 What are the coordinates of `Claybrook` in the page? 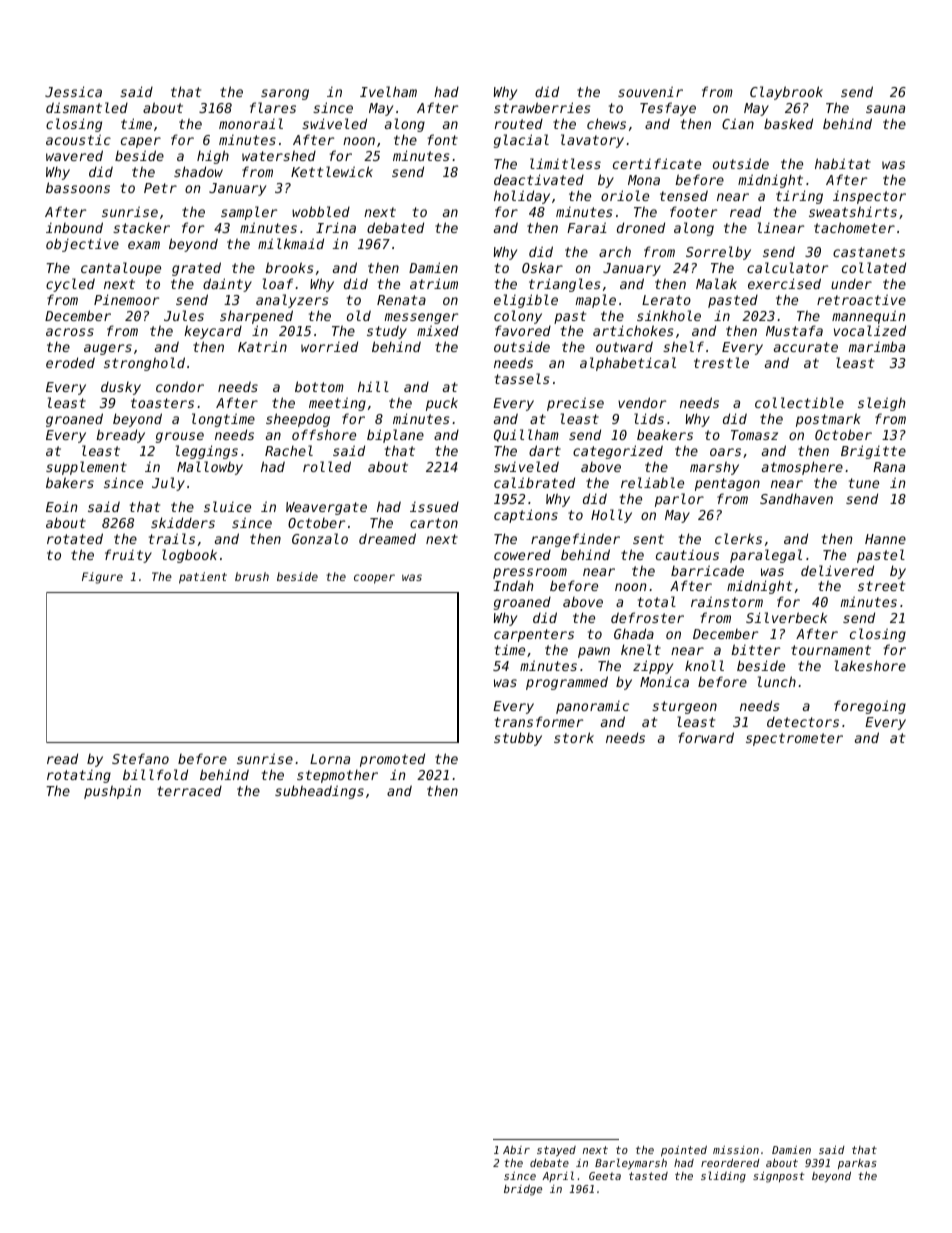 It's located at (786, 93).
